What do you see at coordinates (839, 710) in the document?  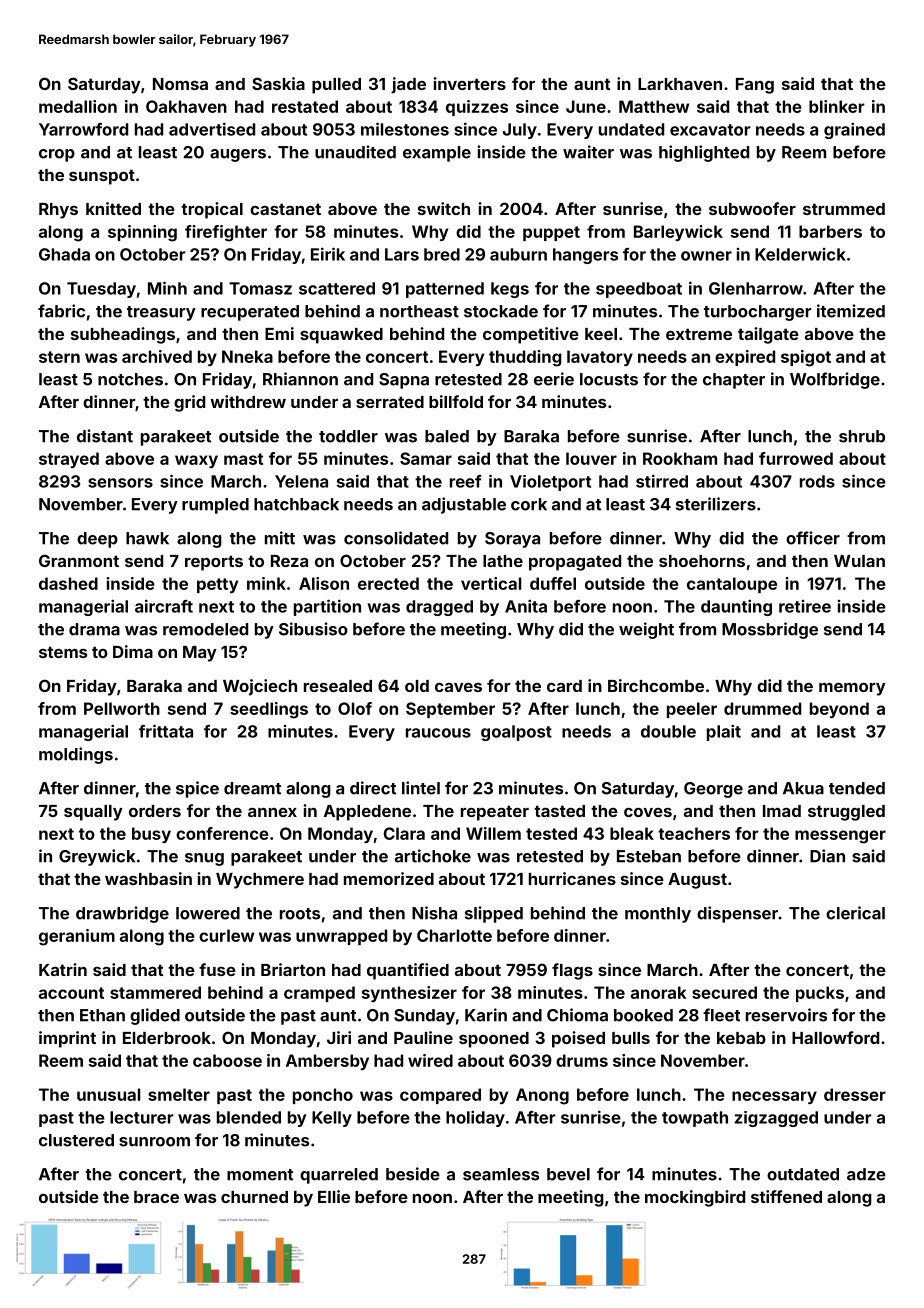 I see `beyond` at bounding box center [839, 710].
